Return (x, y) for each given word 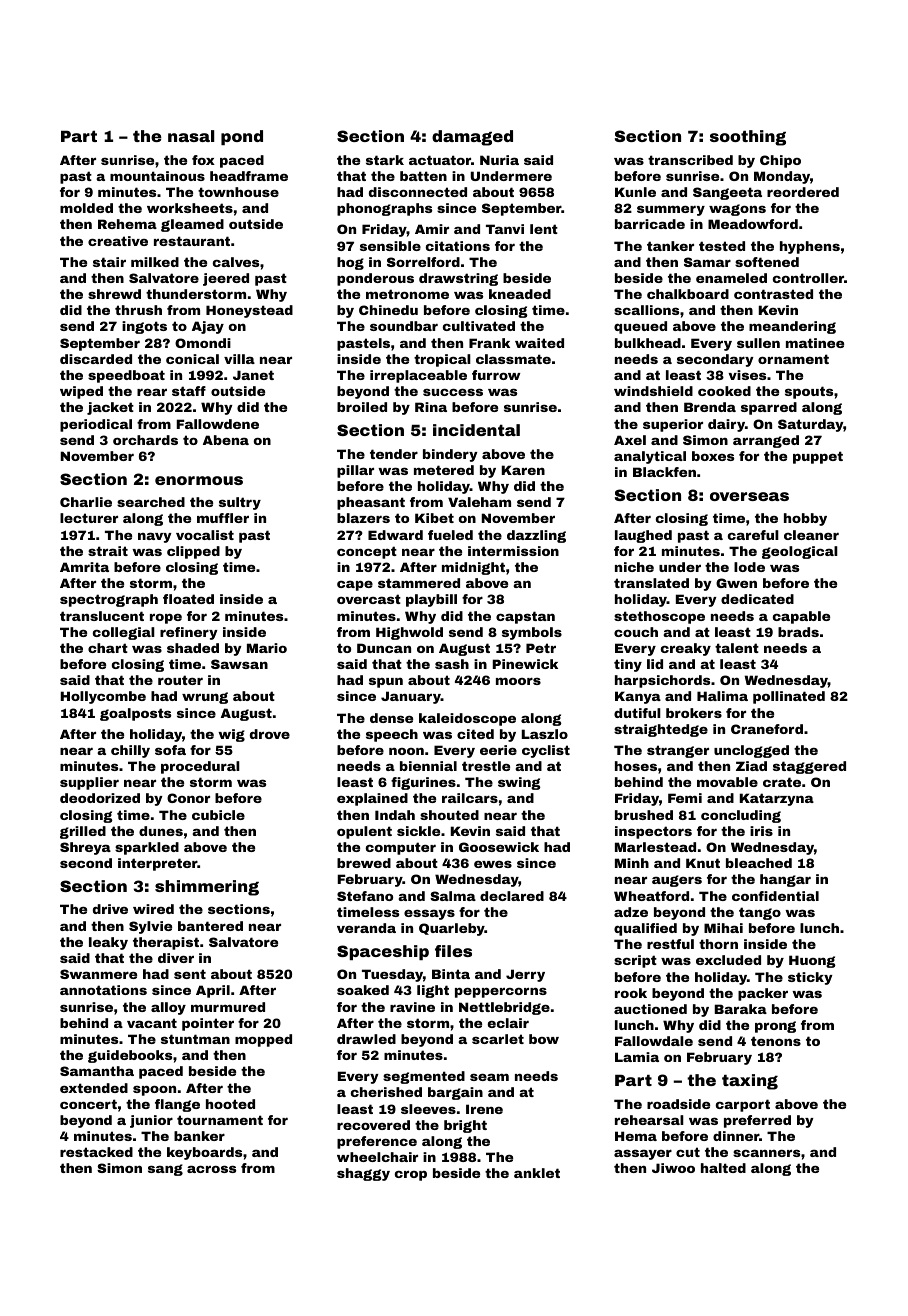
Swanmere (98, 974)
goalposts (135, 714)
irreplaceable (418, 376)
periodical (96, 425)
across (211, 1169)
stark (385, 160)
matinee (815, 343)
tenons (776, 1041)
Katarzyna (776, 799)
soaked (363, 990)
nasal (191, 136)
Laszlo (544, 734)
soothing (748, 138)
